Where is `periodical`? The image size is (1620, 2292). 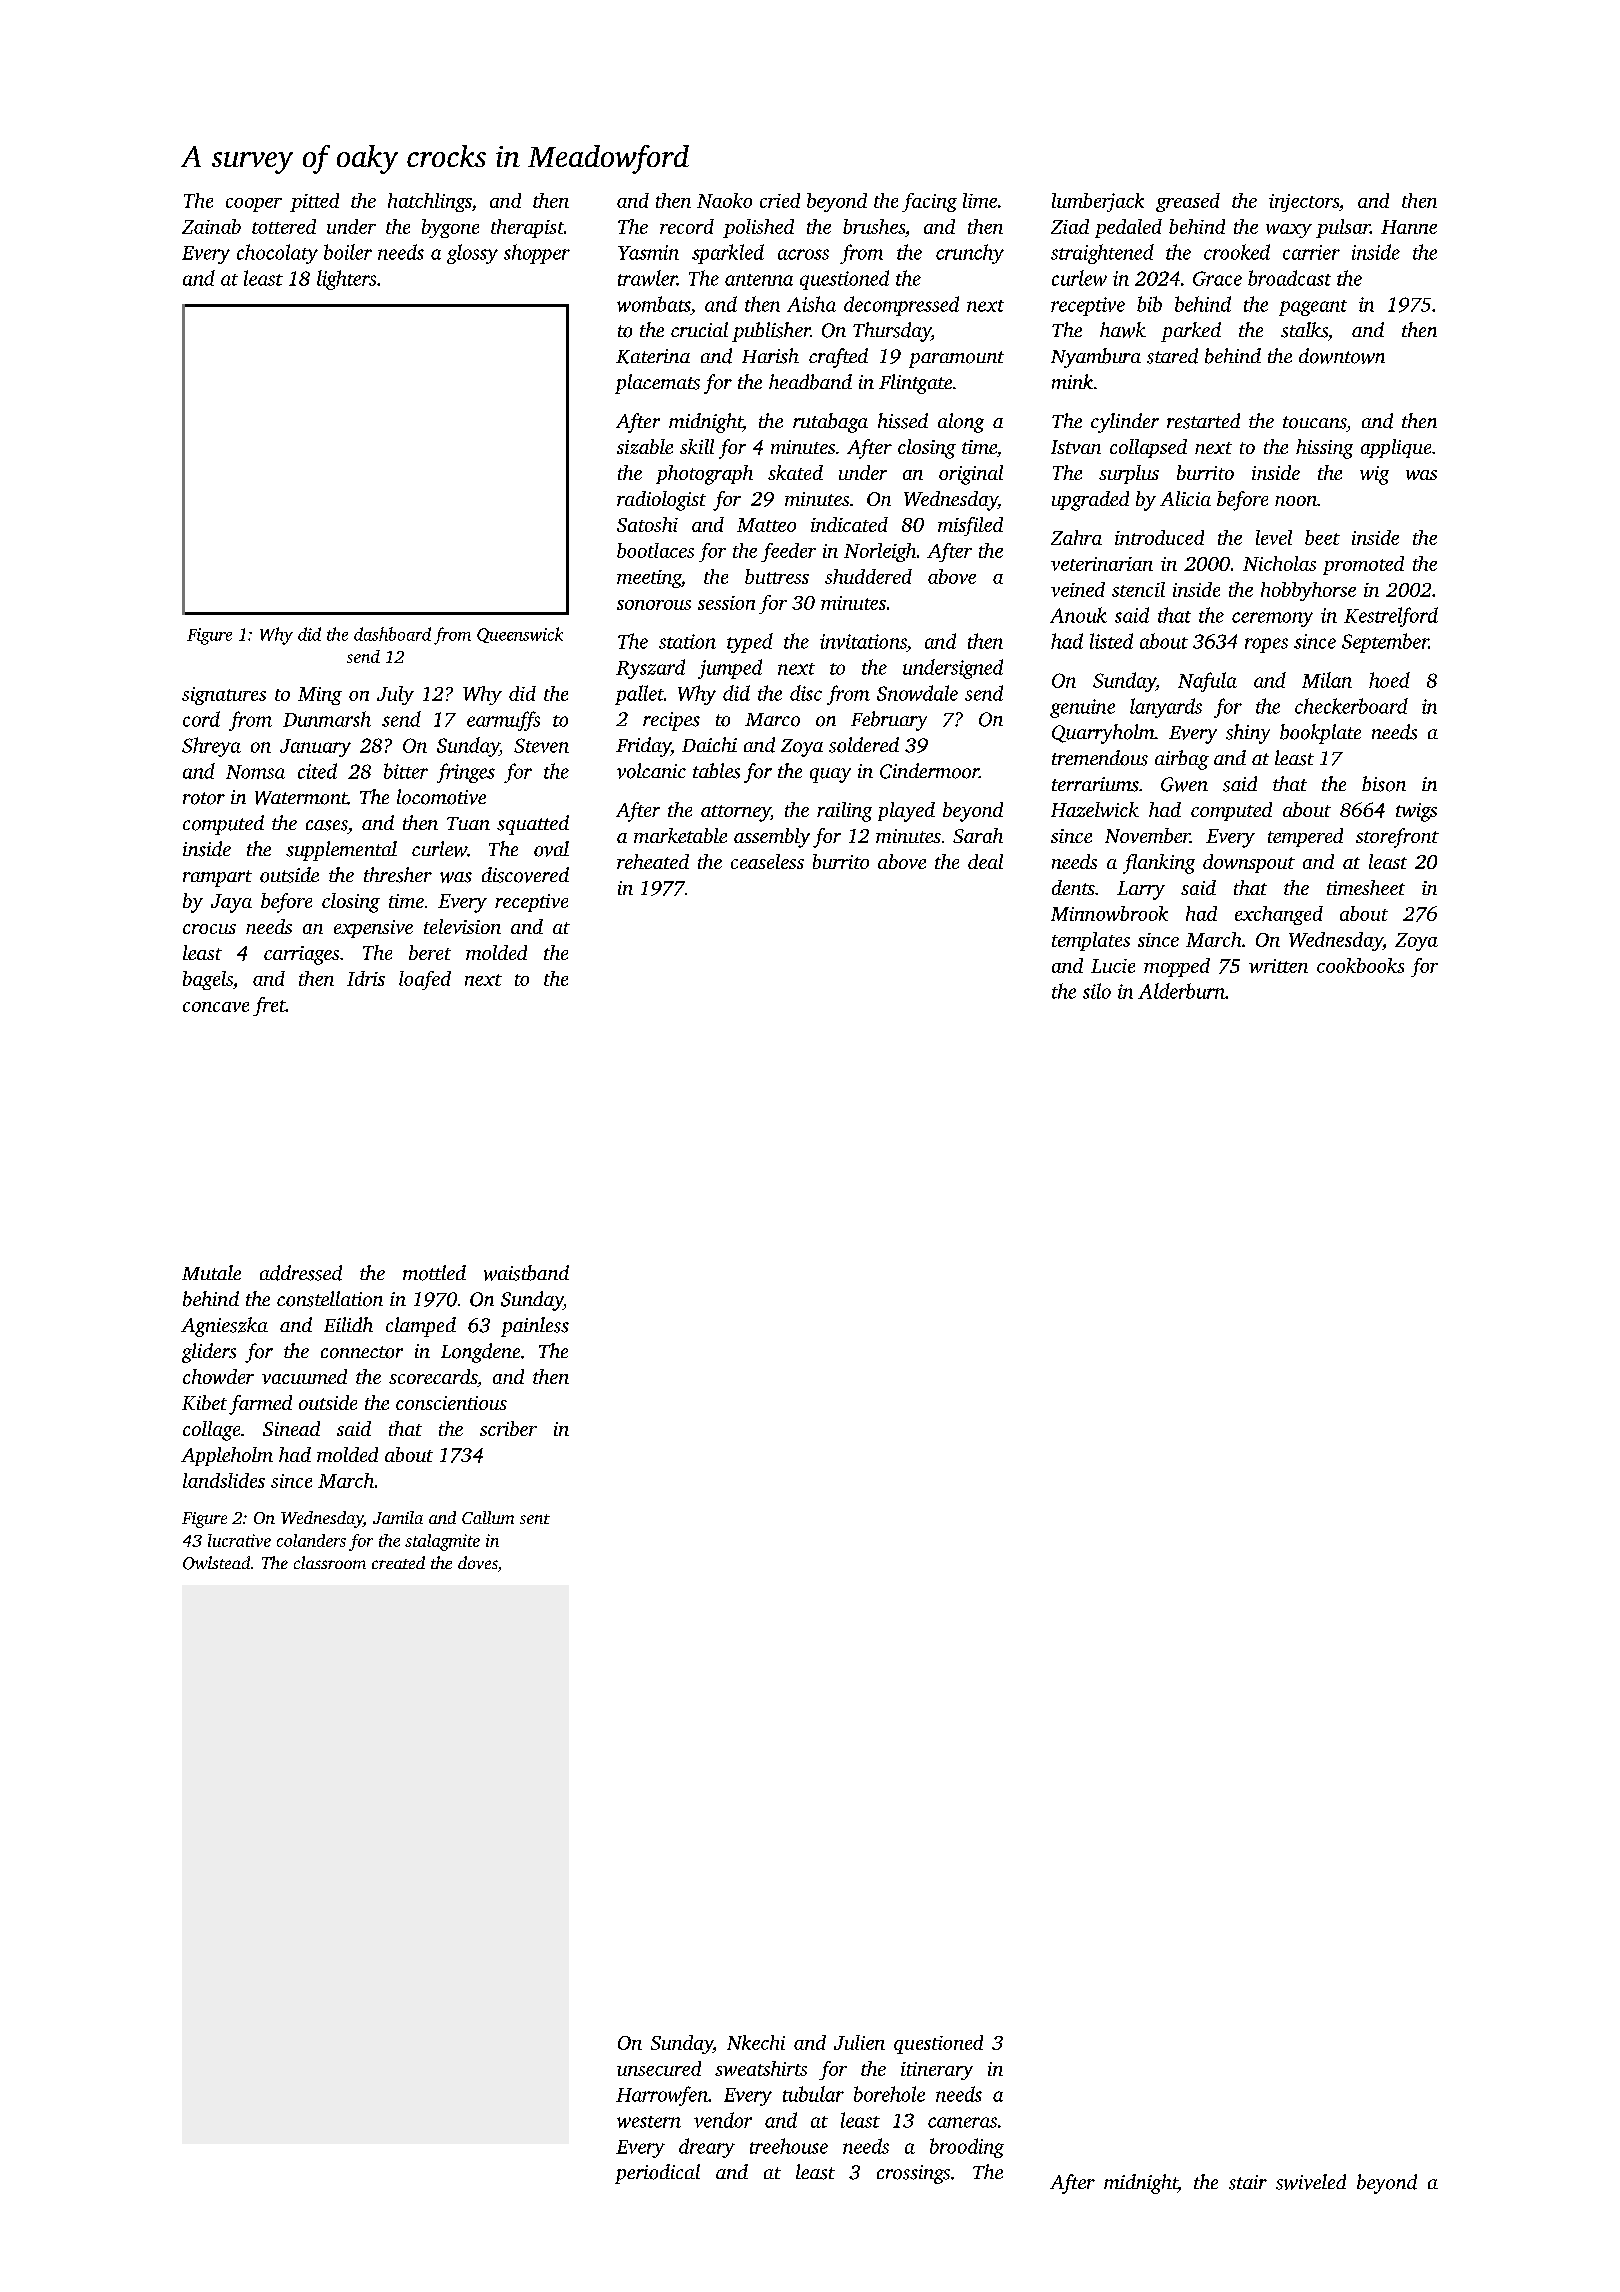
periodical is located at coordinates (657, 2174).
